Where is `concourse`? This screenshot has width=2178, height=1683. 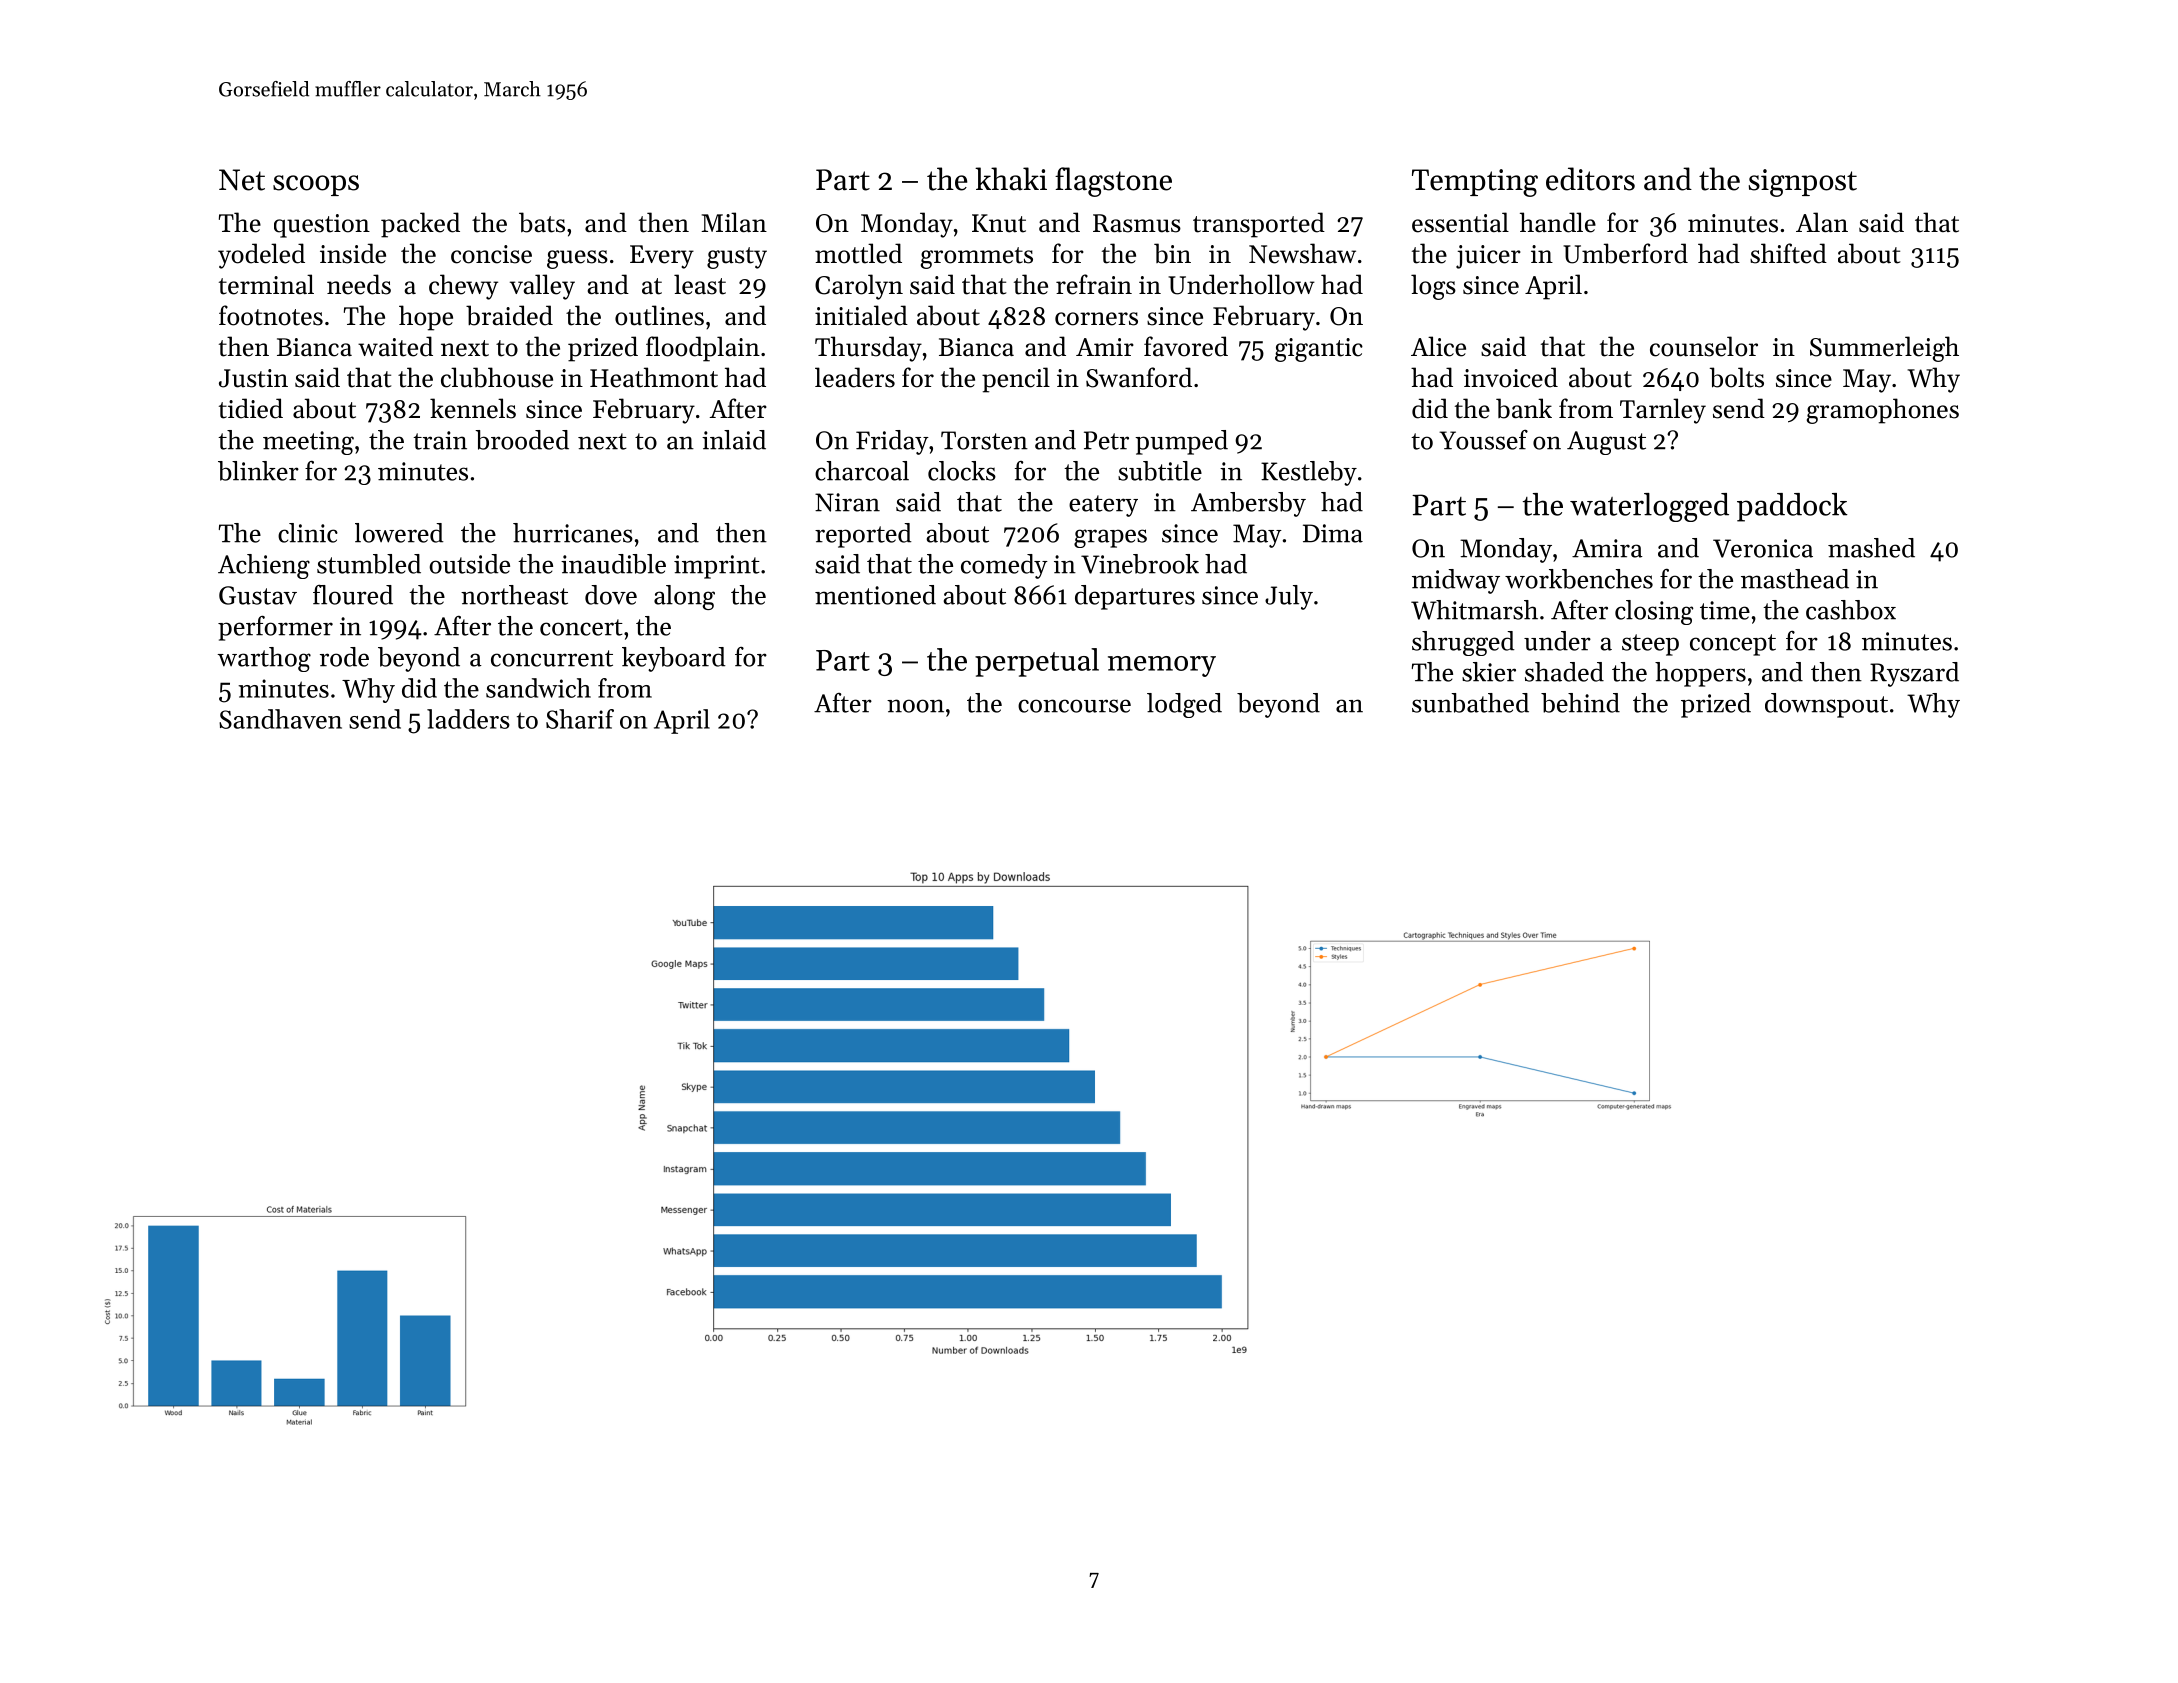 concourse is located at coordinates (1074, 706).
